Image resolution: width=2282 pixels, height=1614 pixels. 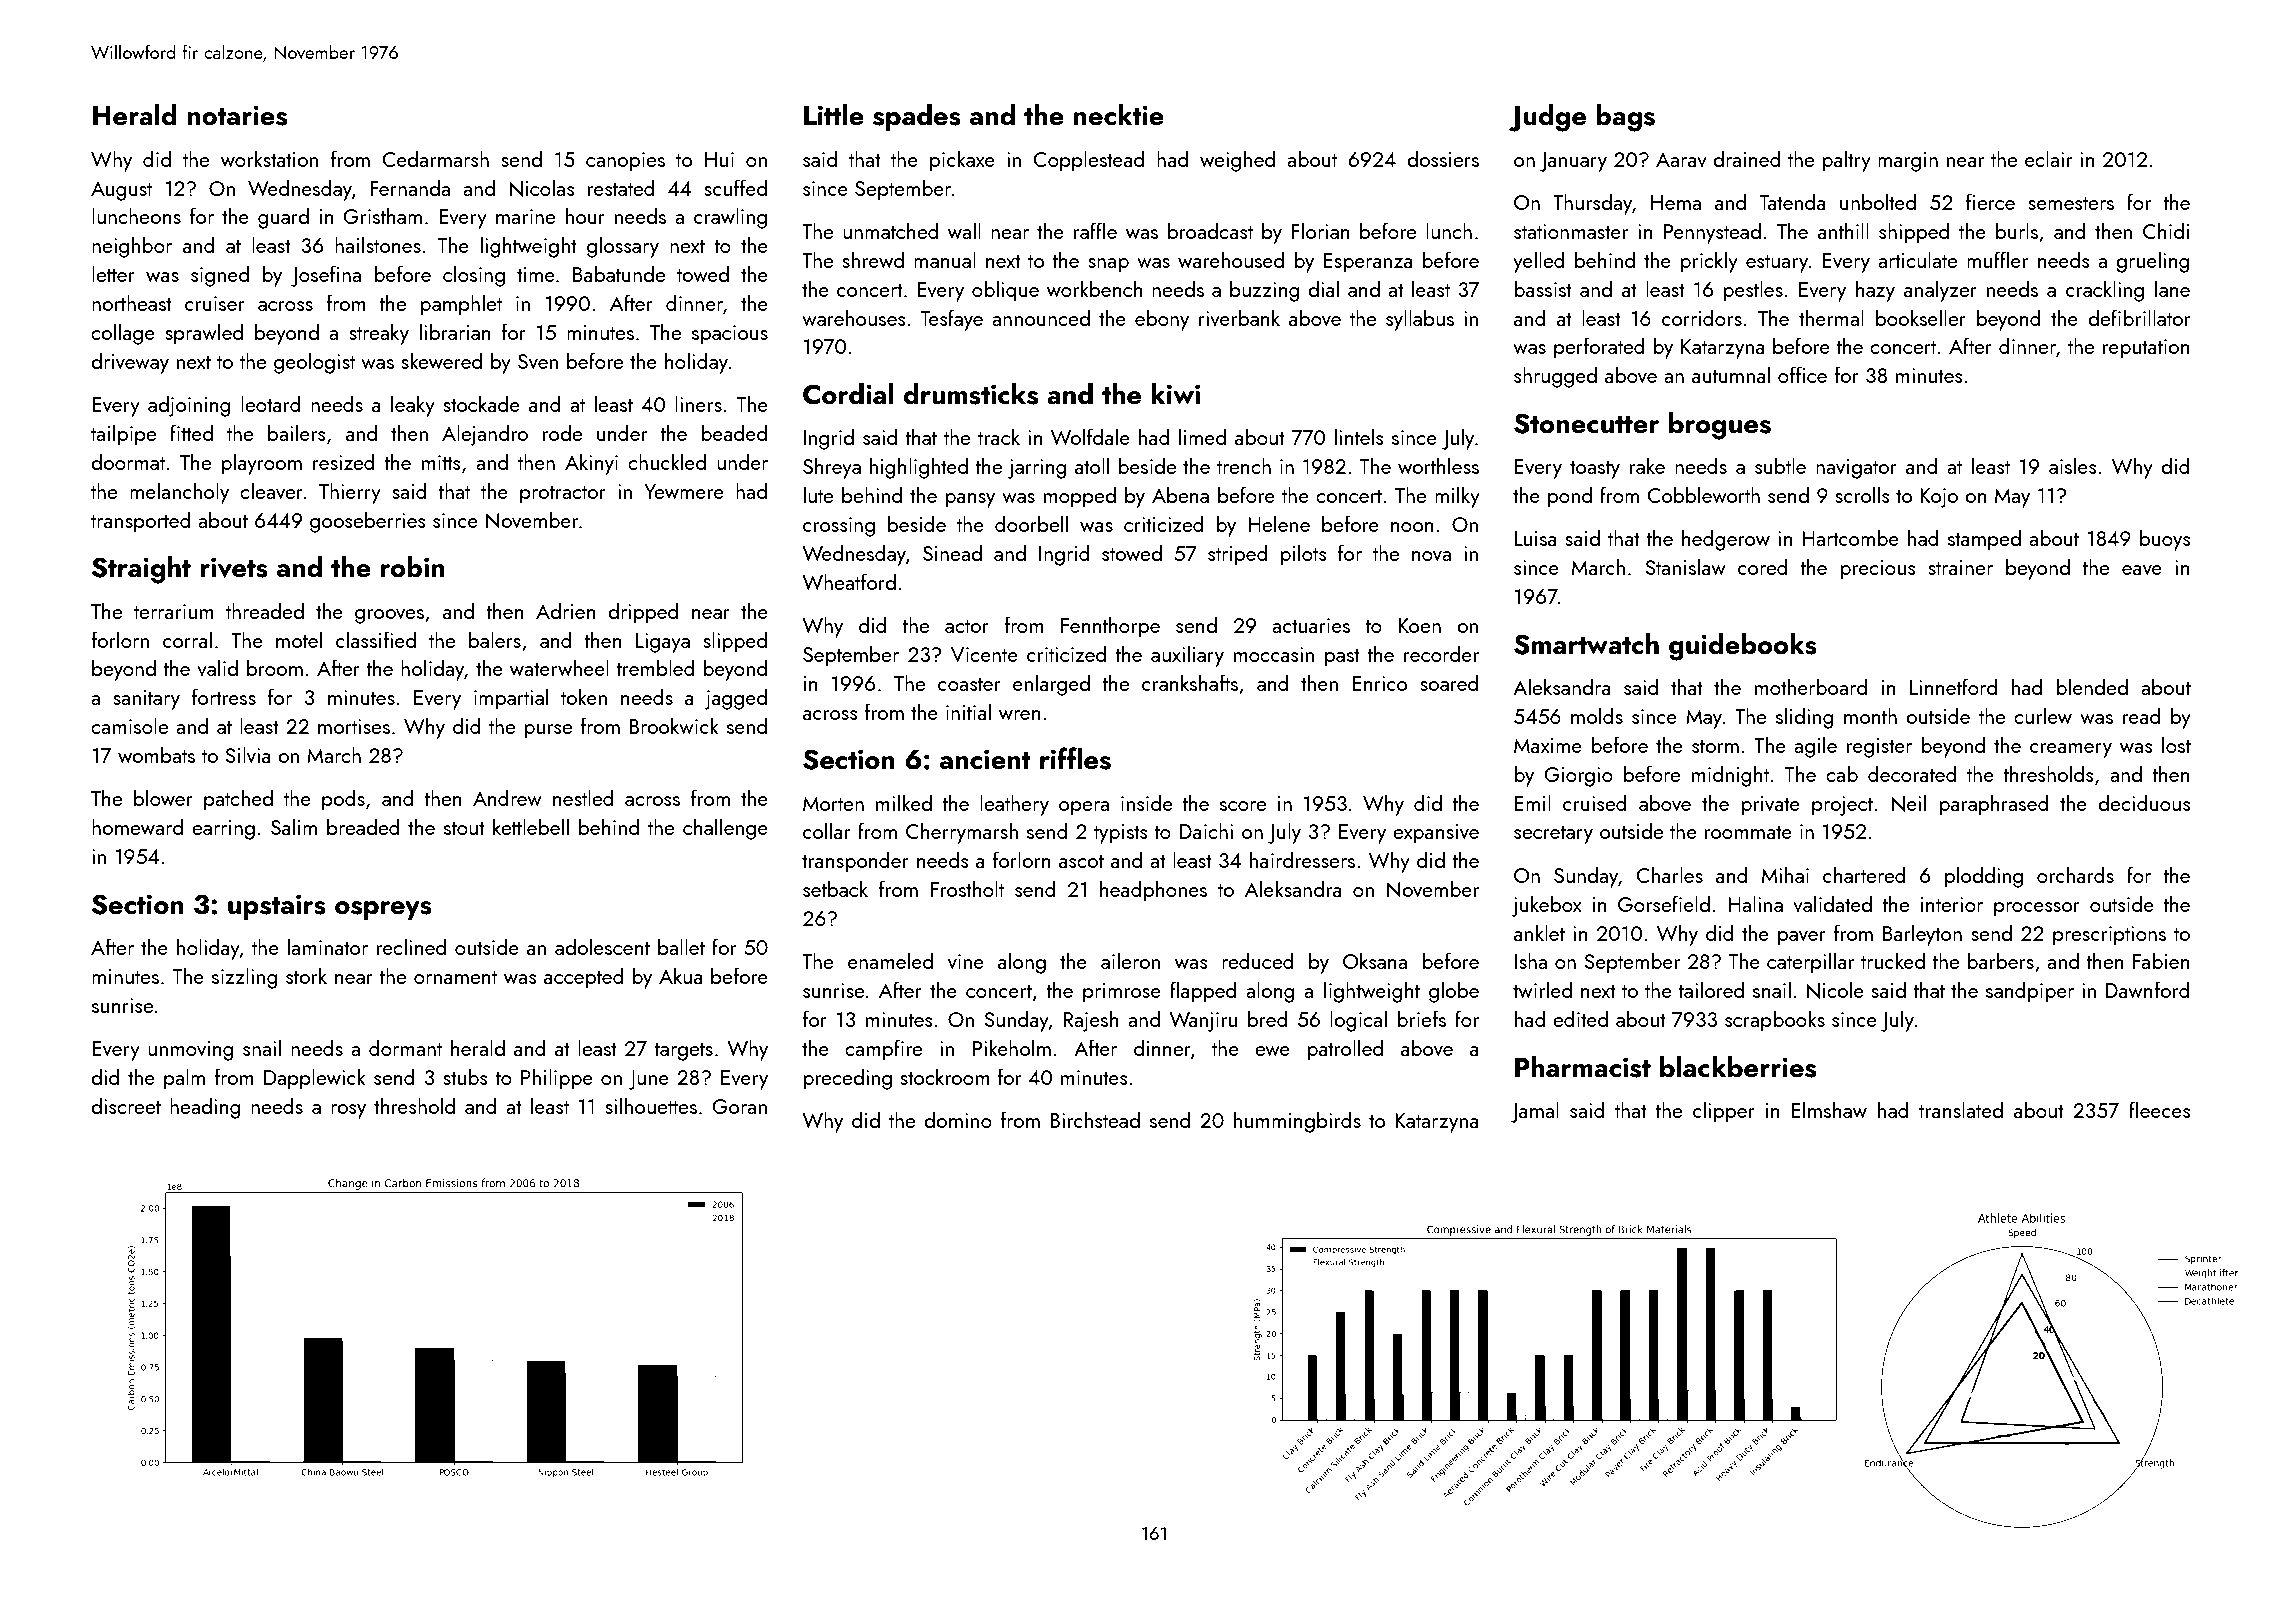 I want to click on analyzer, so click(x=1940, y=291).
